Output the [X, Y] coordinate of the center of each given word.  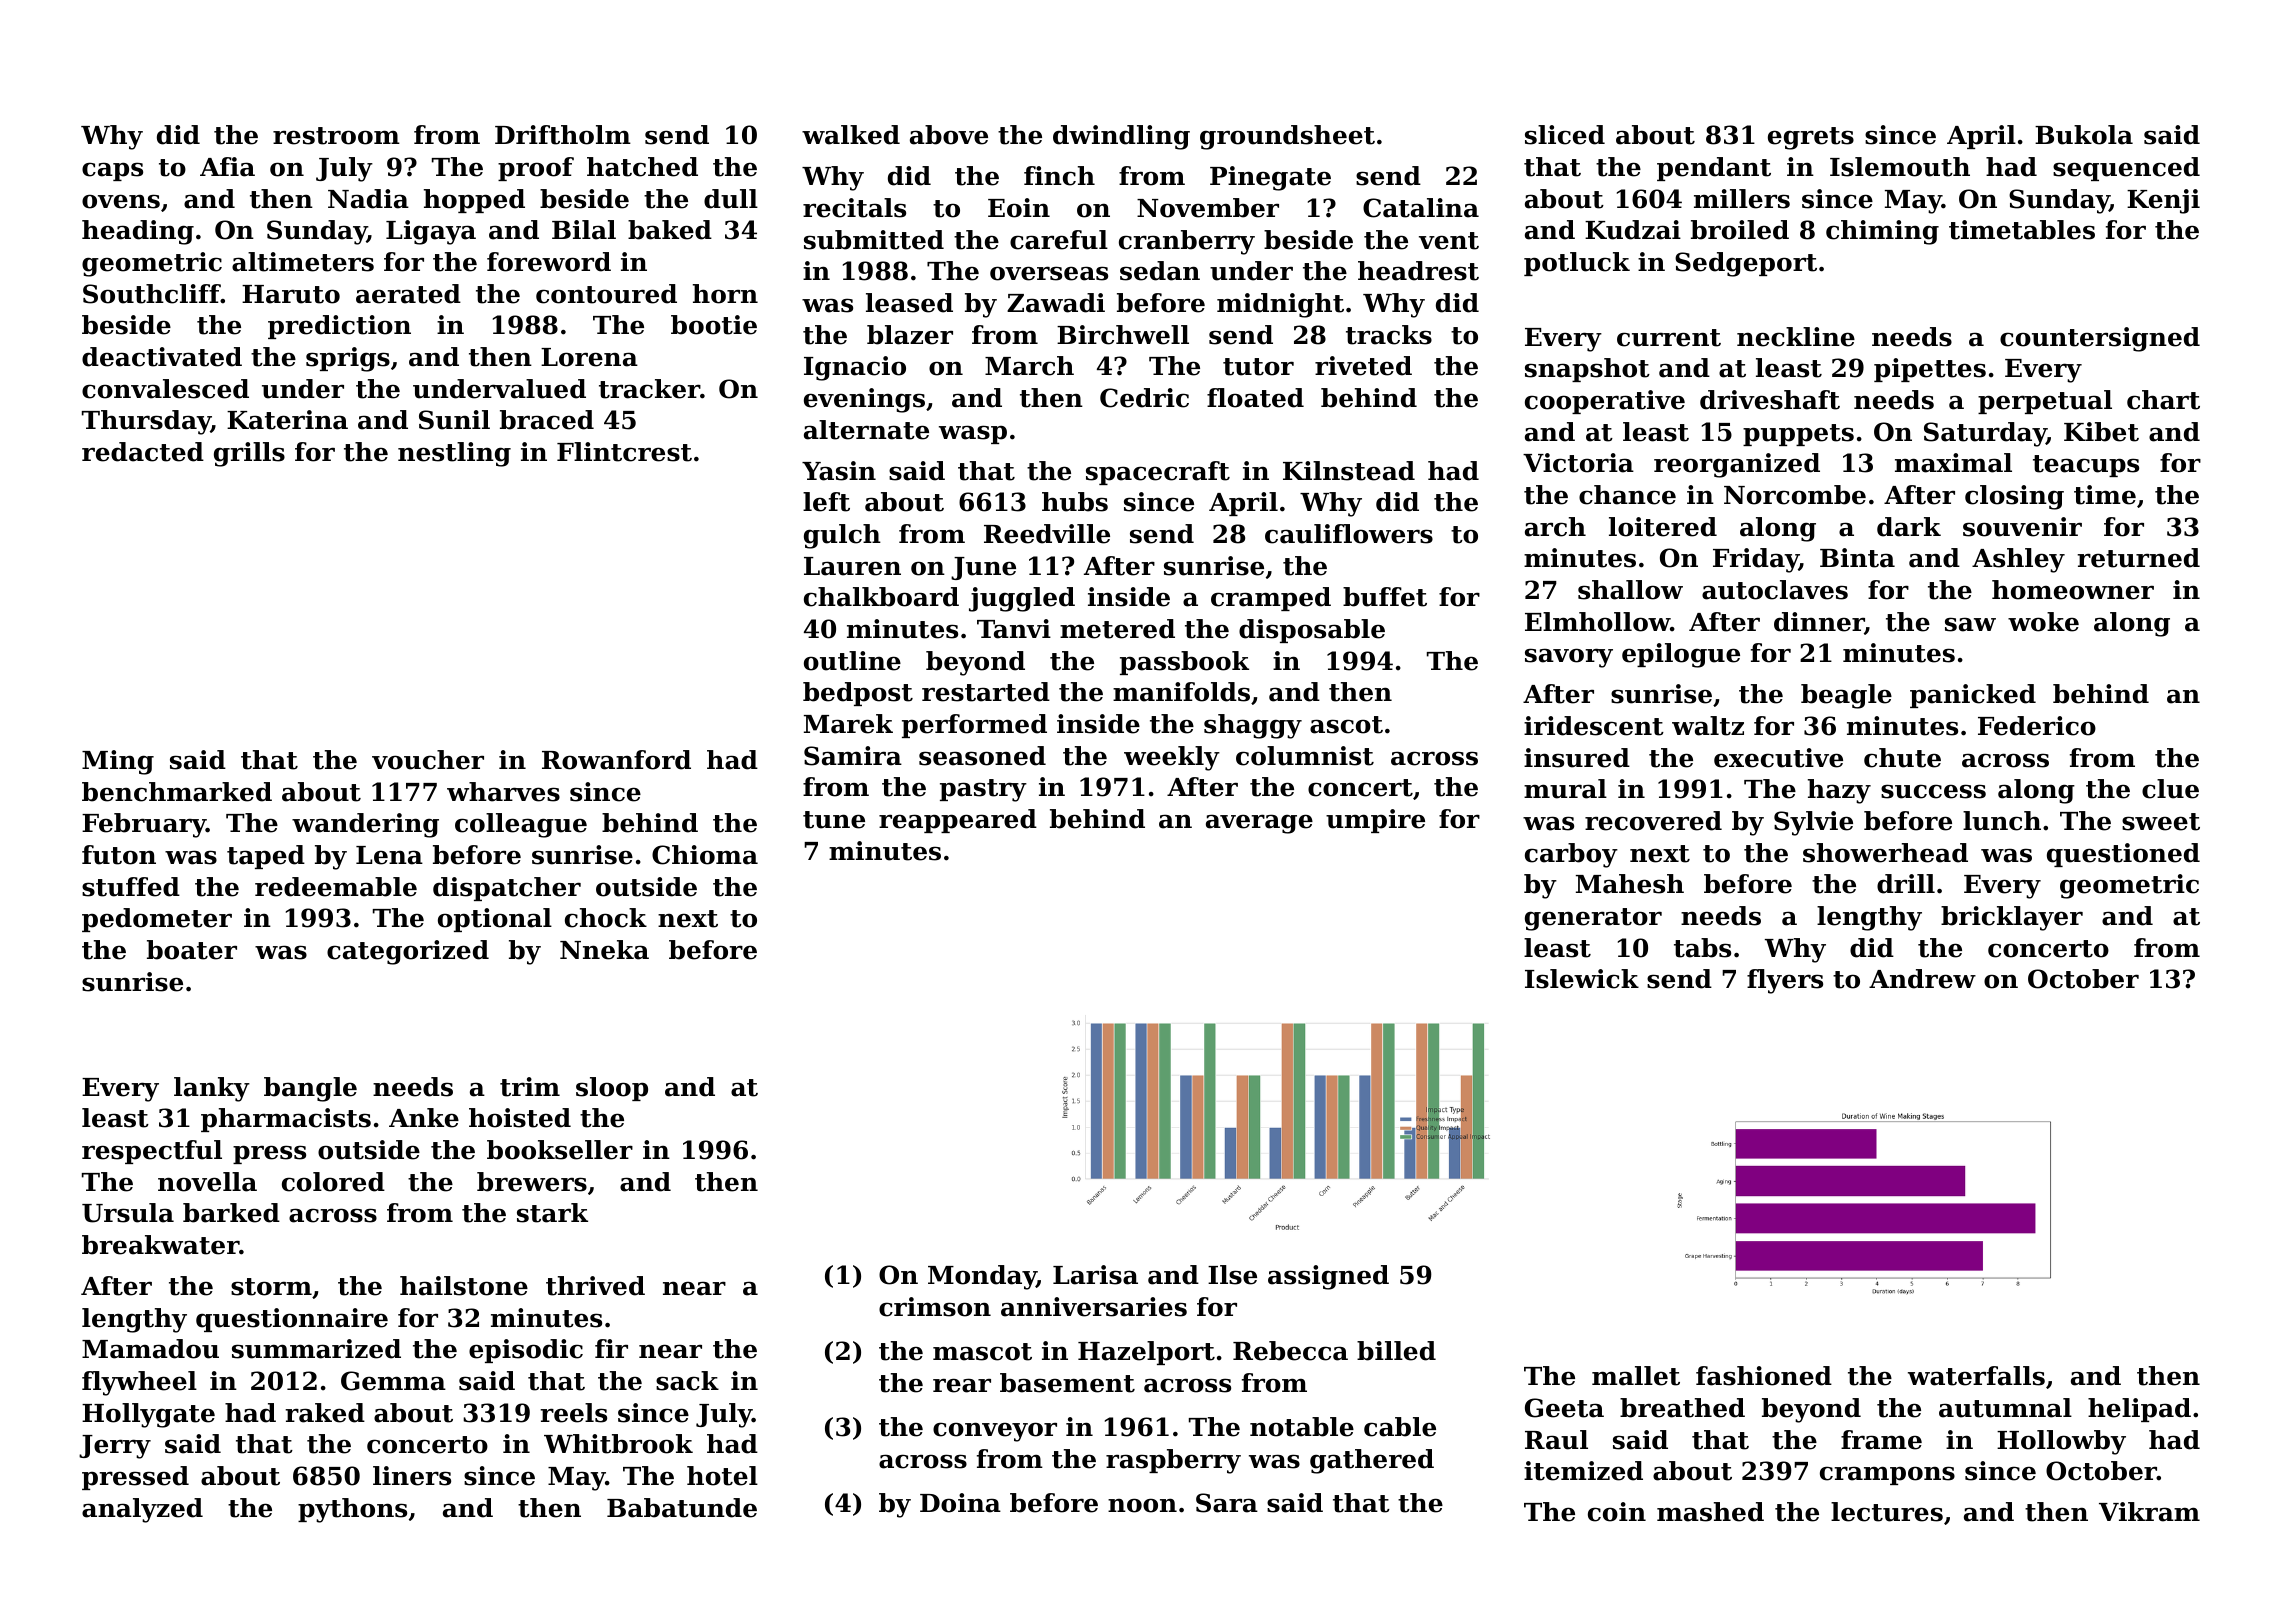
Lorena [589, 357]
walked [851, 135]
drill [1906, 884]
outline [852, 661]
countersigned [2100, 339]
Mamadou [150, 1349]
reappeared [958, 821]
